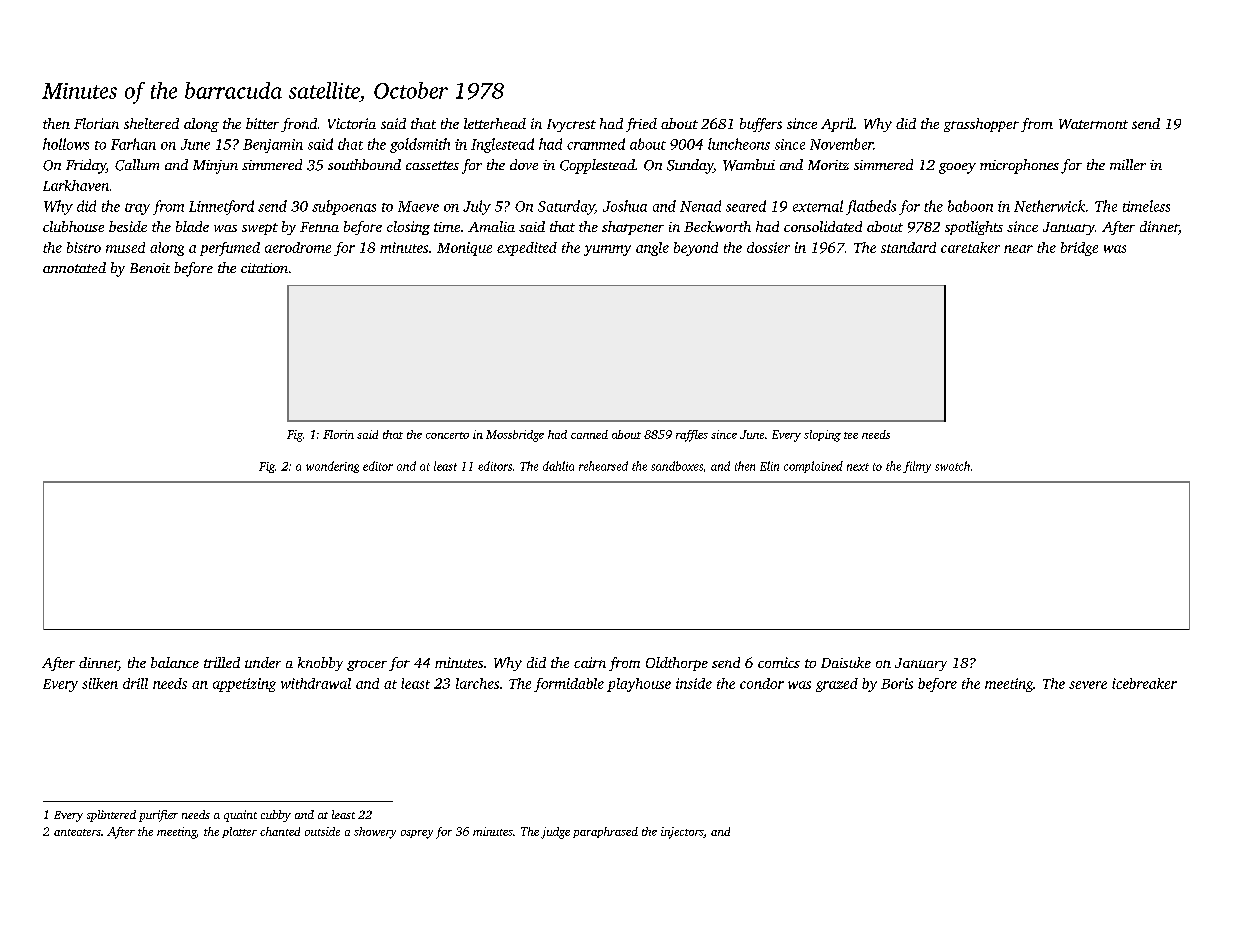  Describe the element at coordinates (260, 229) in the page. I see `swept` at that location.
